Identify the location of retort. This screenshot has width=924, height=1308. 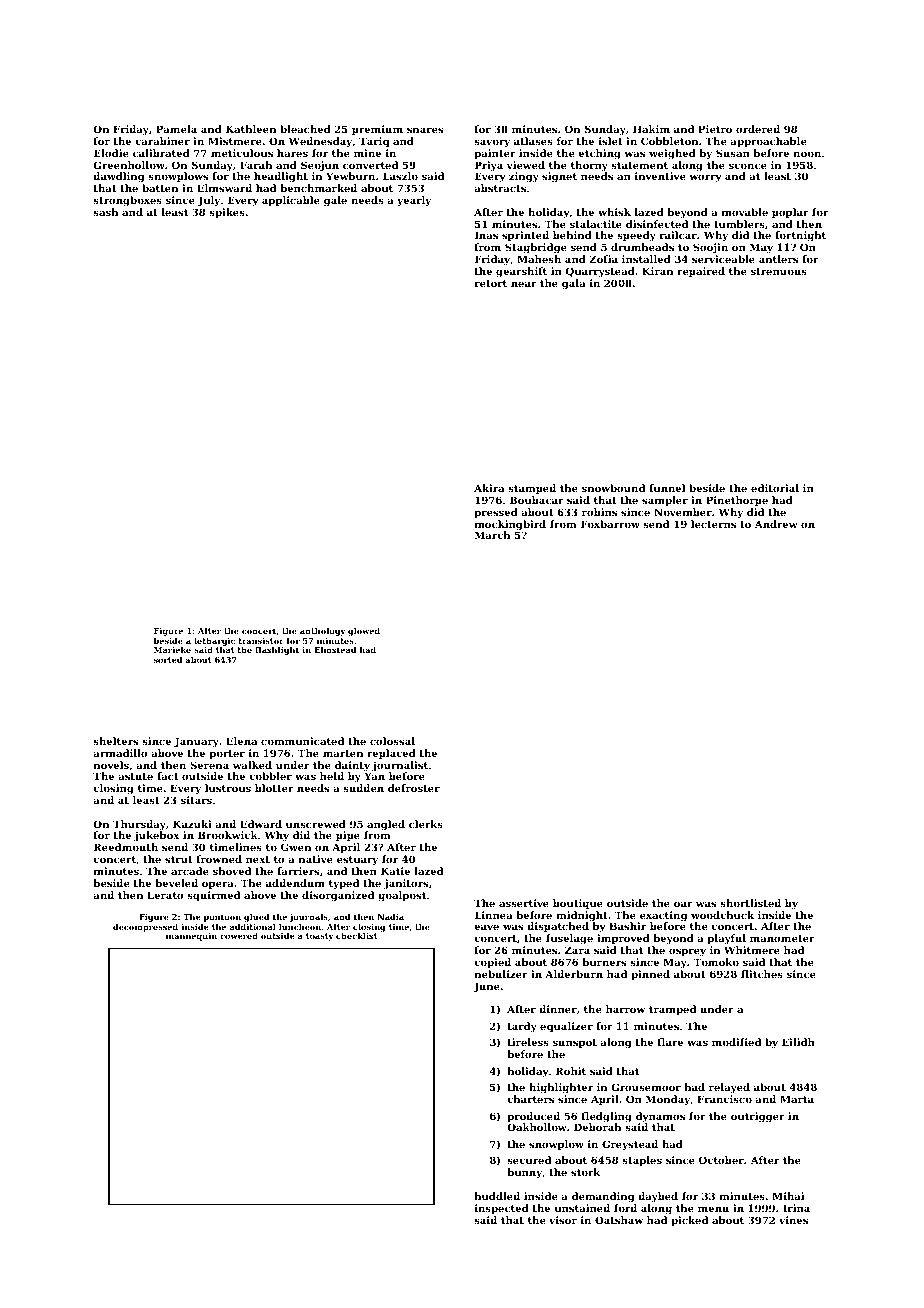
(491, 283).
